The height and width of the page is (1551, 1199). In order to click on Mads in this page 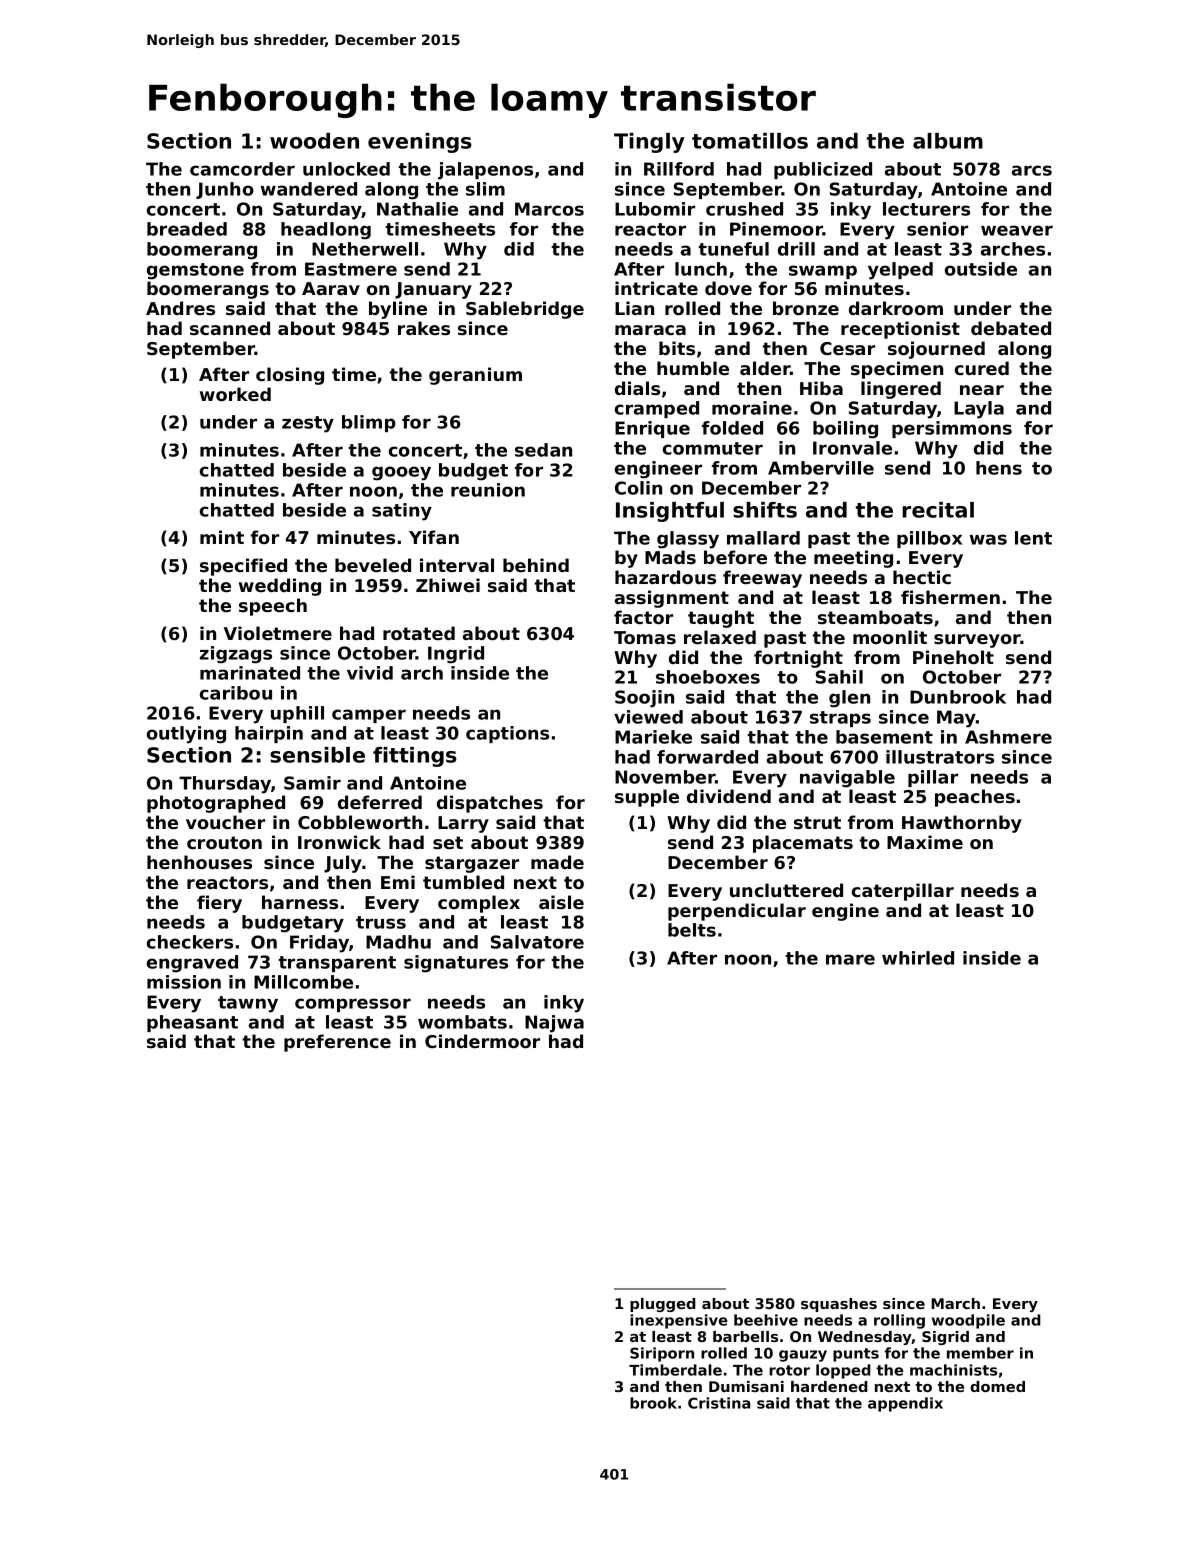, I will do `click(670, 557)`.
